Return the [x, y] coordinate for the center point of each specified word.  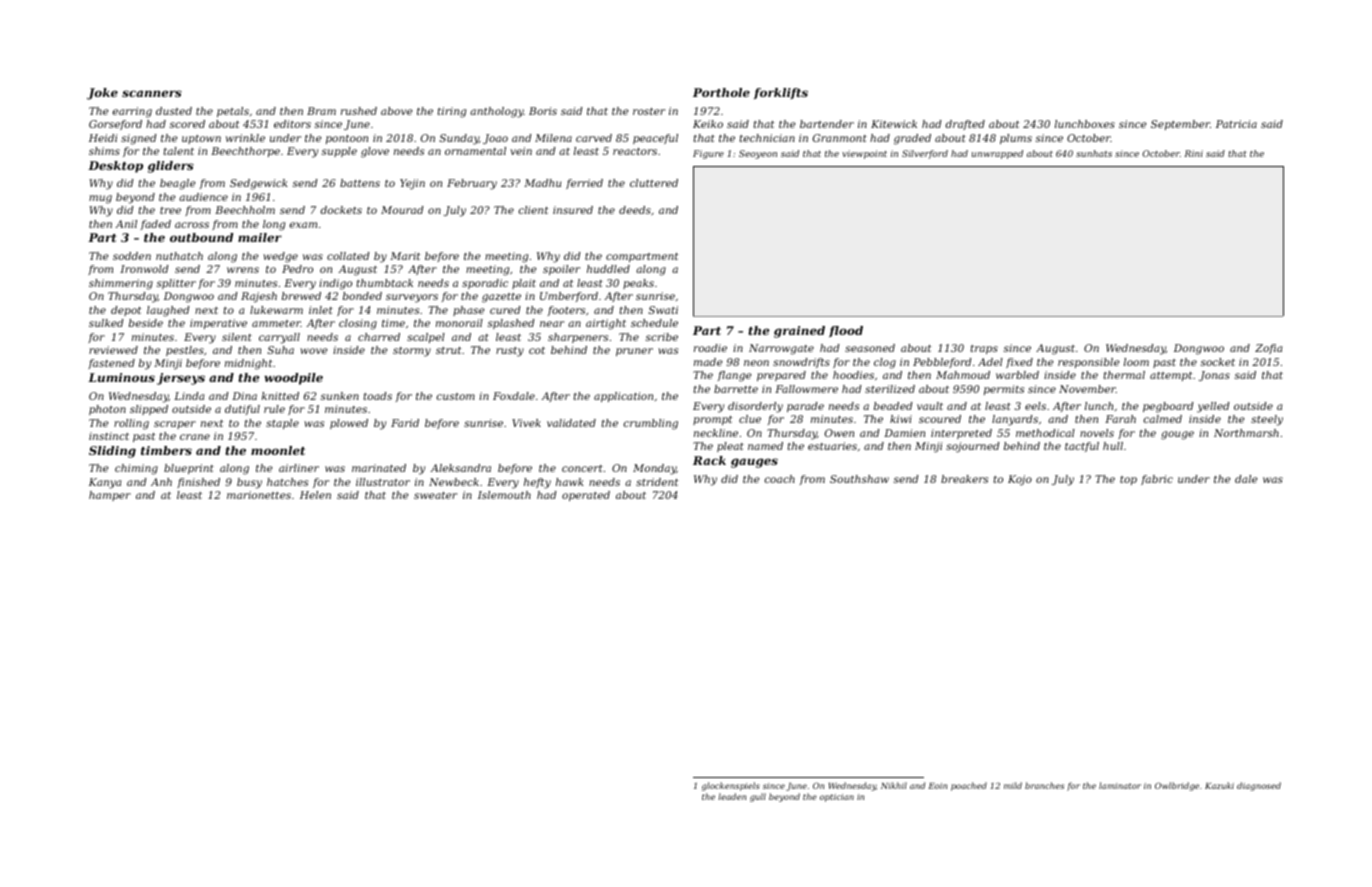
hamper [110, 496]
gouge [1177, 435]
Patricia [1236, 124]
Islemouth [504, 495]
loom [1136, 362]
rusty [510, 352]
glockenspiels [731, 786]
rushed [359, 111]
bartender [827, 124]
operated [586, 496]
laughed [168, 311]
